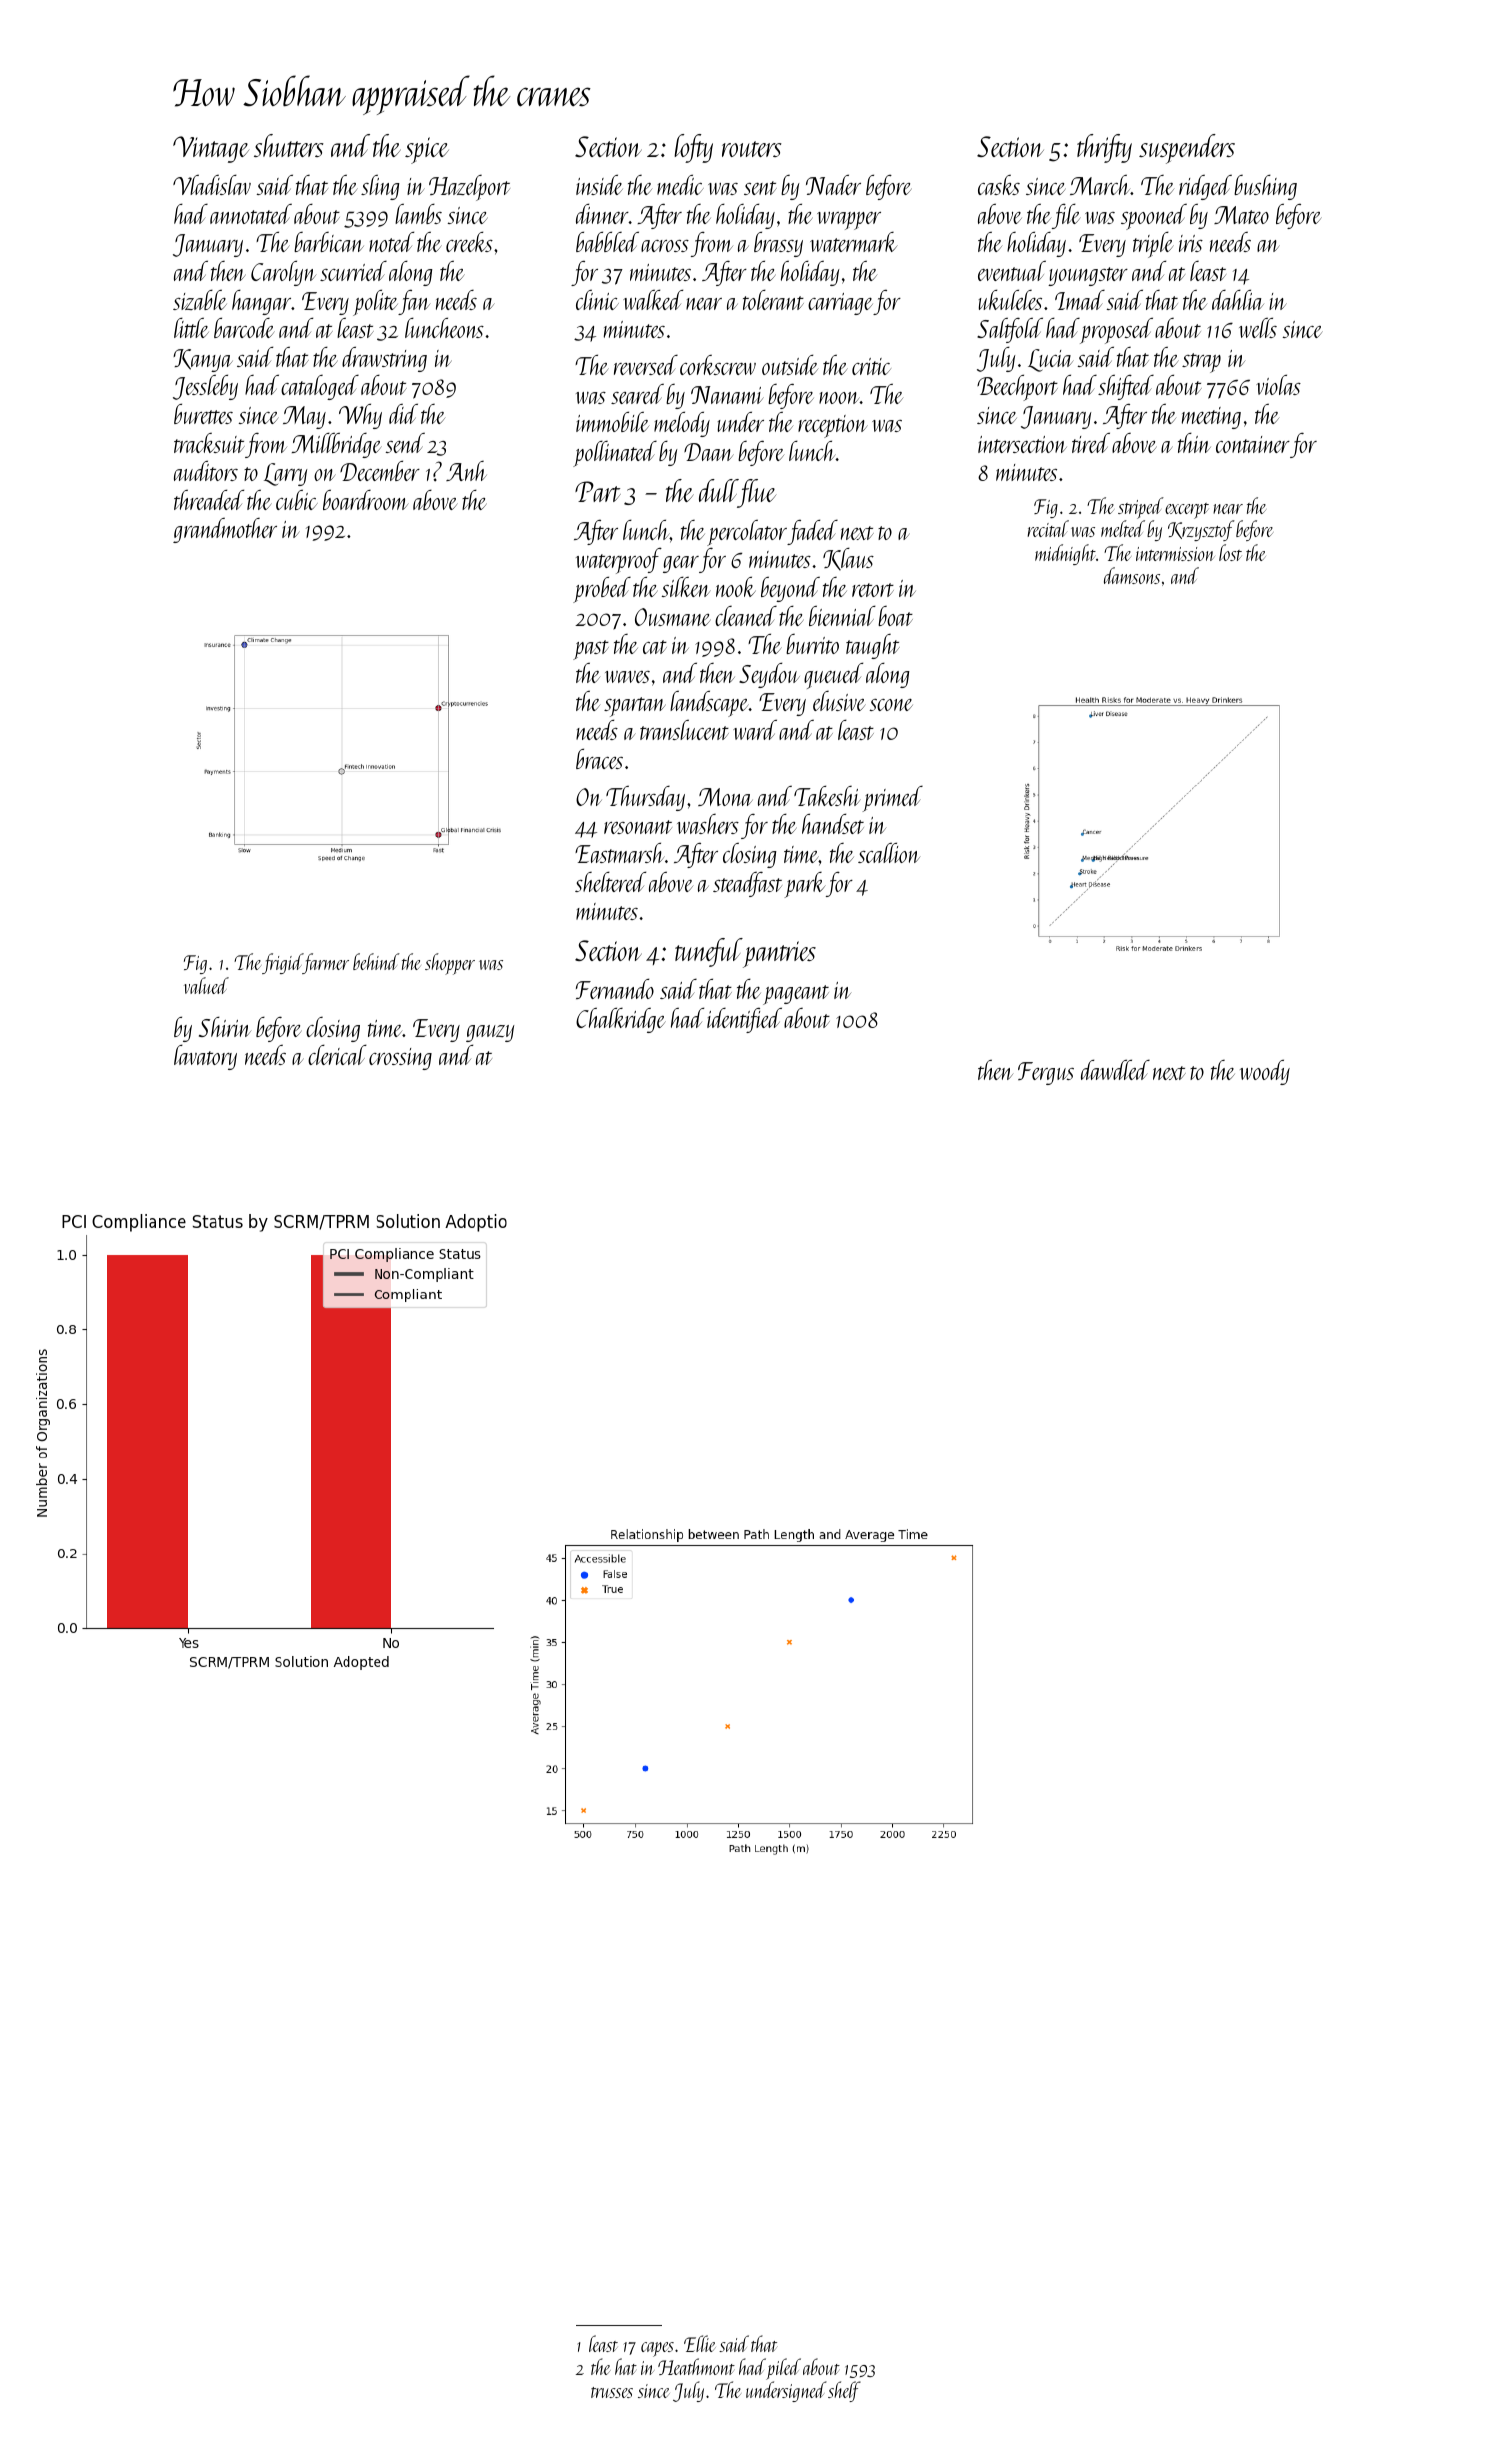  Describe the element at coordinates (282, 963) in the image. I see `frigid` at that location.
